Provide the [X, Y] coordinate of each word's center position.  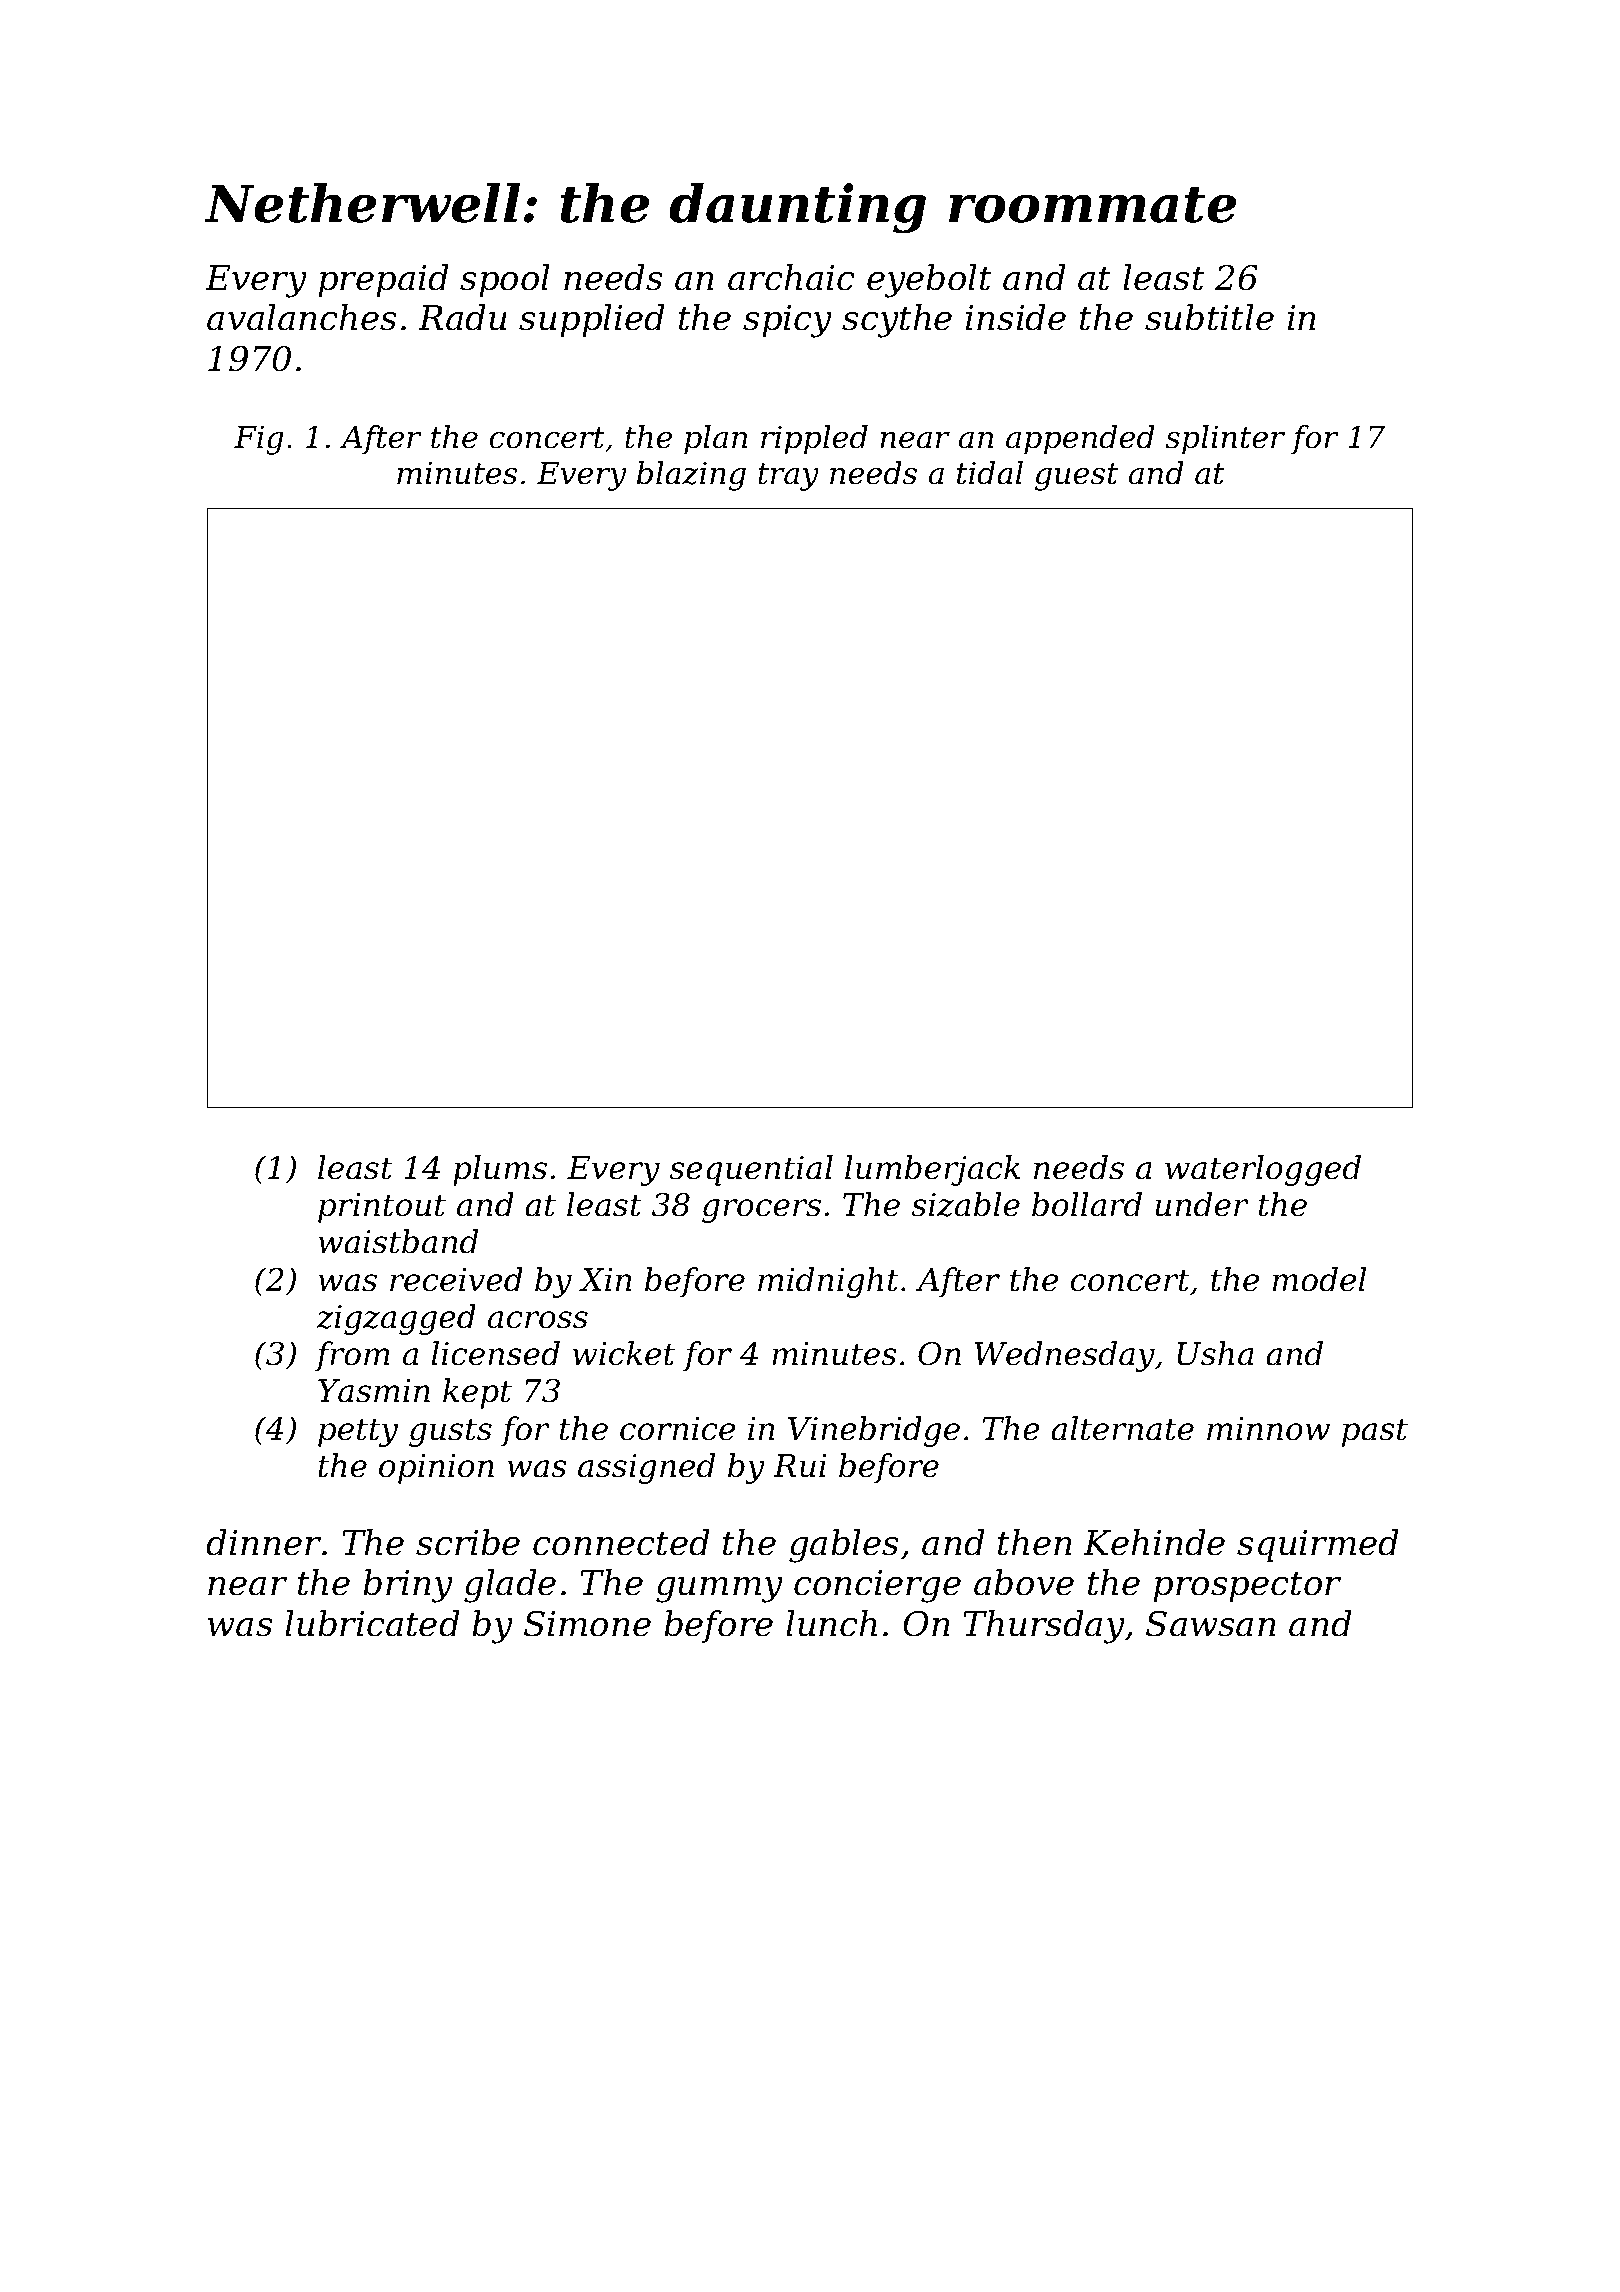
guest [1076, 477]
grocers [761, 1211]
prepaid [383, 280]
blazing [691, 476]
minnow [1268, 1429]
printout [382, 1208]
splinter [1225, 440]
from [352, 1356]
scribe [468, 1542]
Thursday [1044, 1627]
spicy [787, 321]
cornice [677, 1429]
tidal [990, 473]
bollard [1087, 1204]
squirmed [1318, 1545]
